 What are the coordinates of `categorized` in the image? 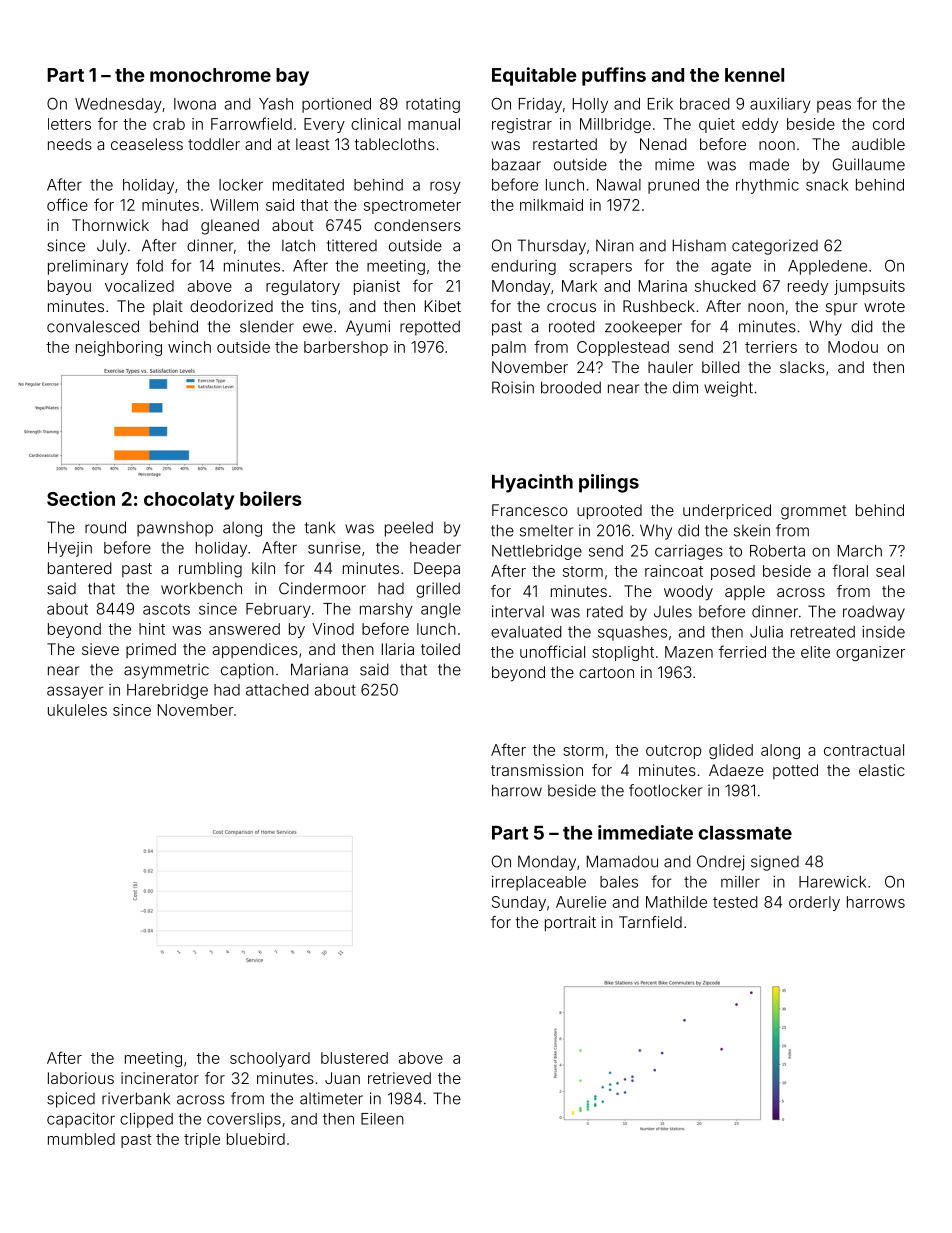 It's located at (775, 247).
